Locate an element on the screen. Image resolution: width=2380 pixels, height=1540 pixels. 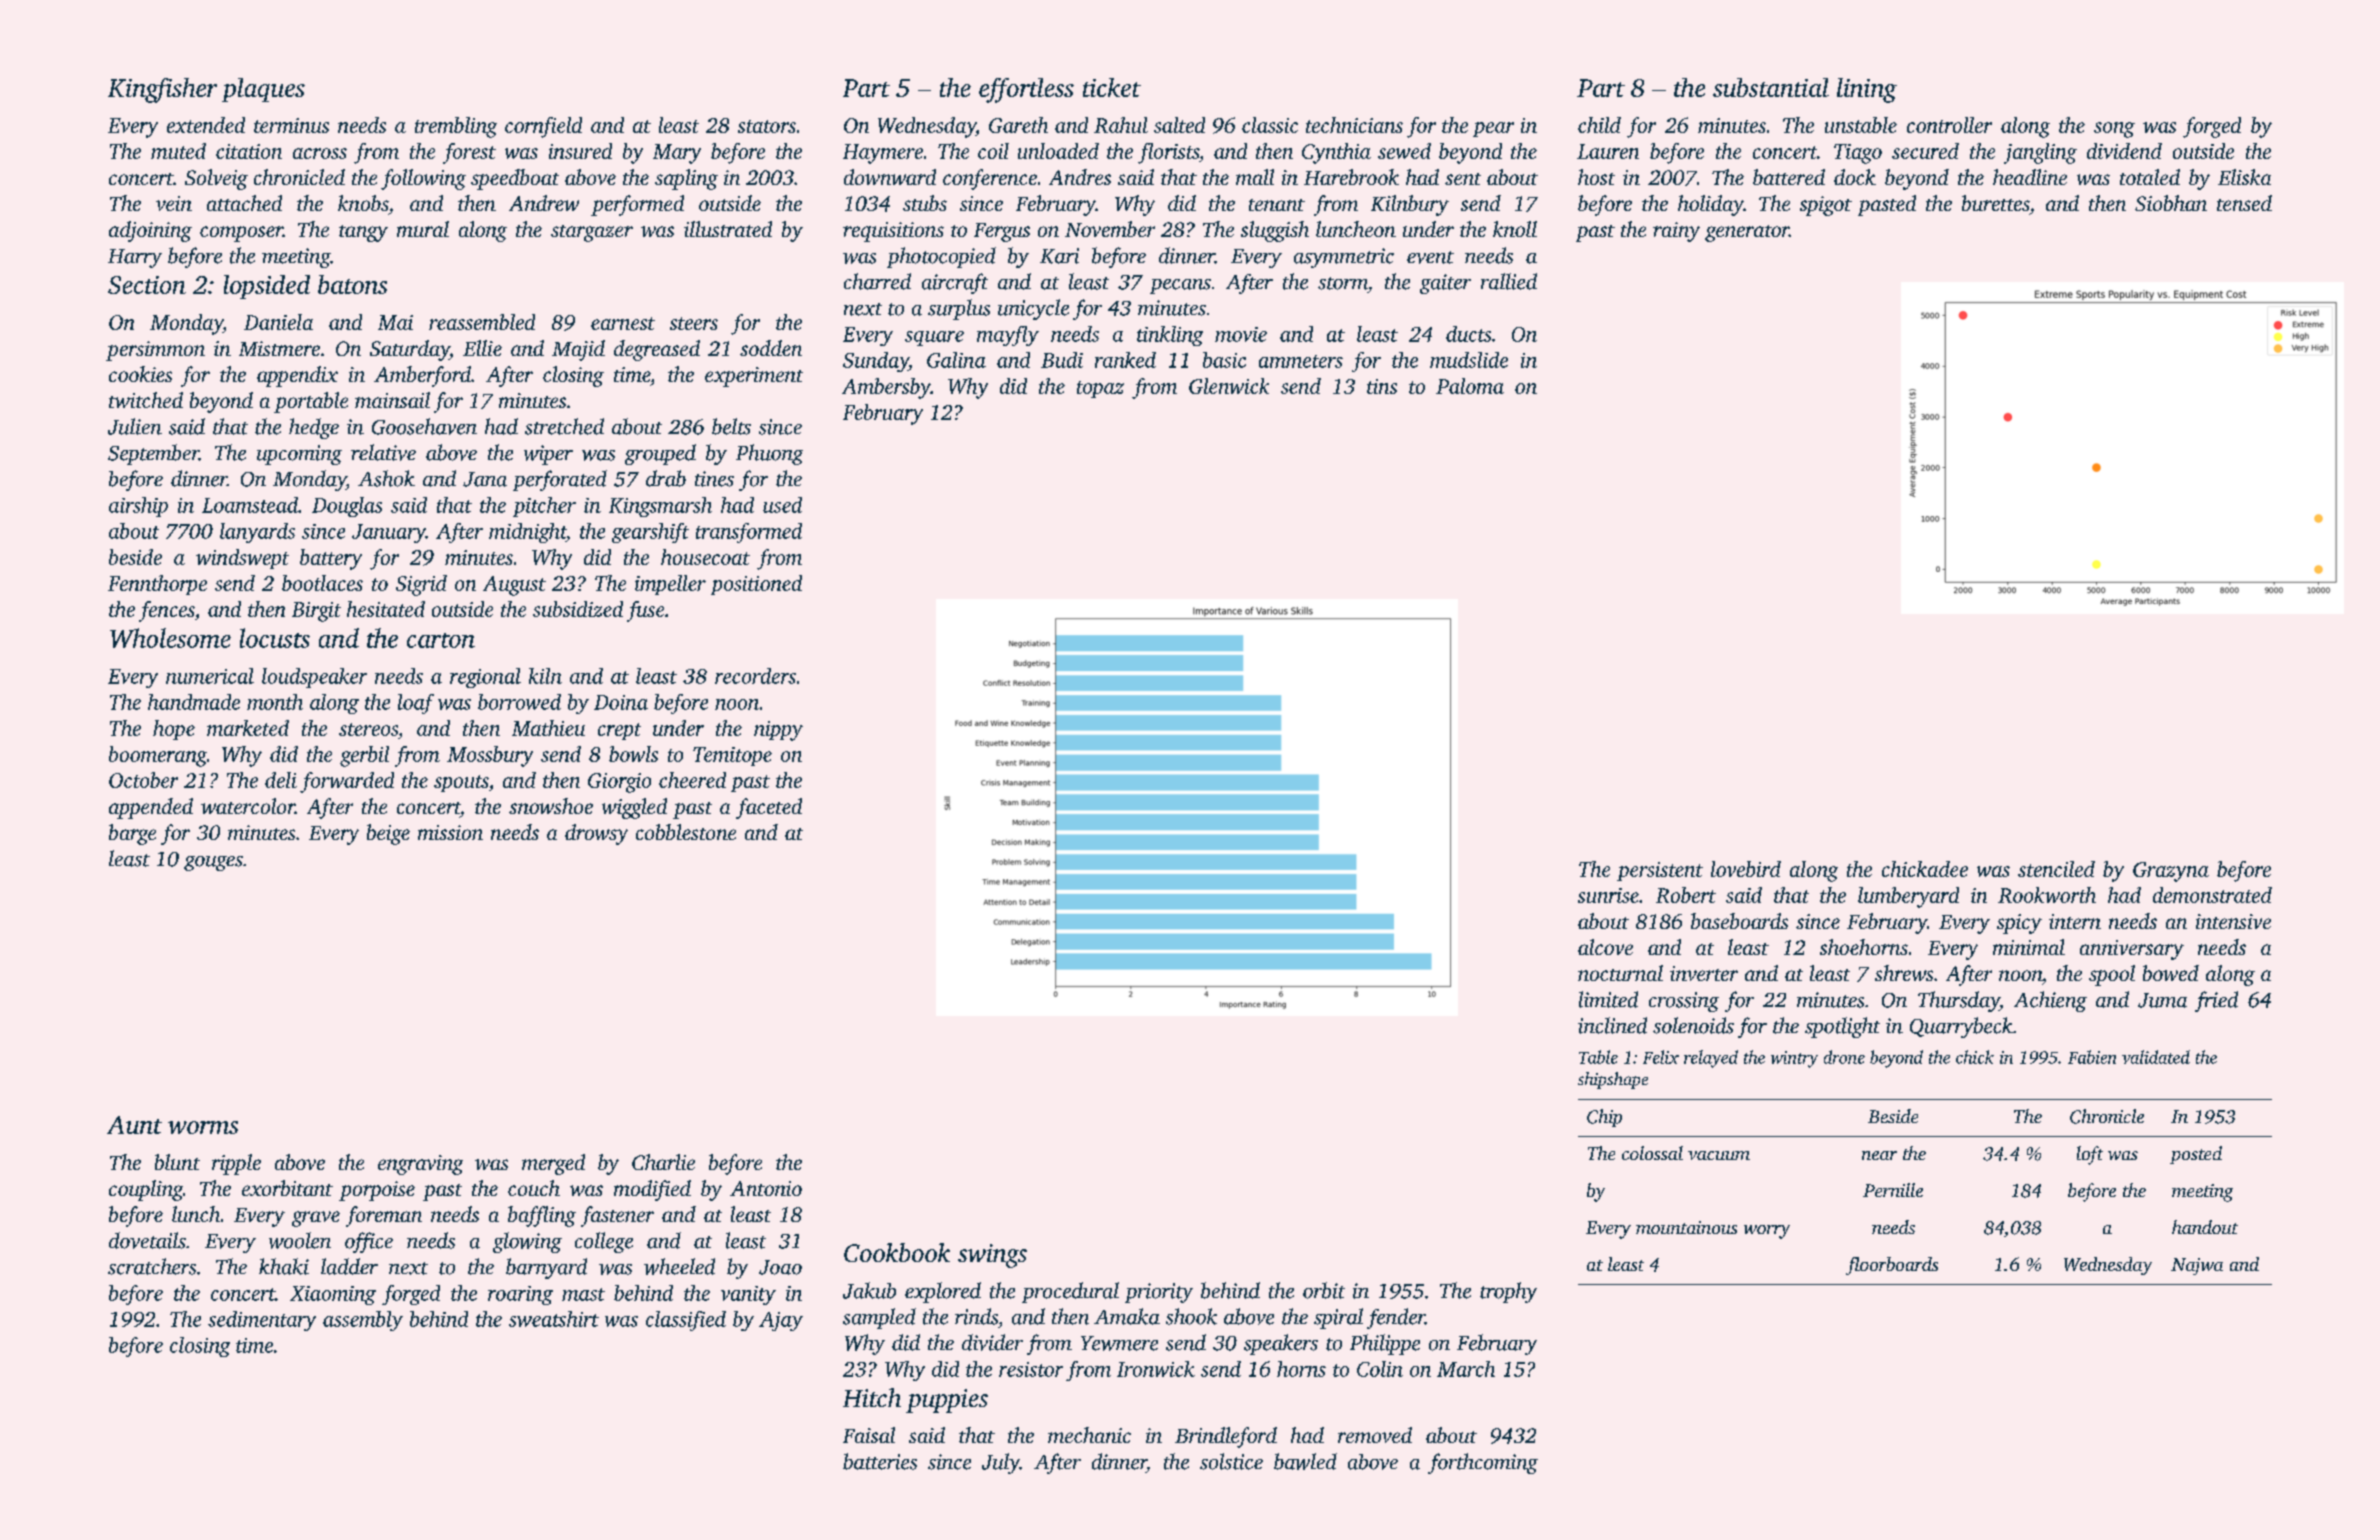
batteries is located at coordinates (880, 1461).
